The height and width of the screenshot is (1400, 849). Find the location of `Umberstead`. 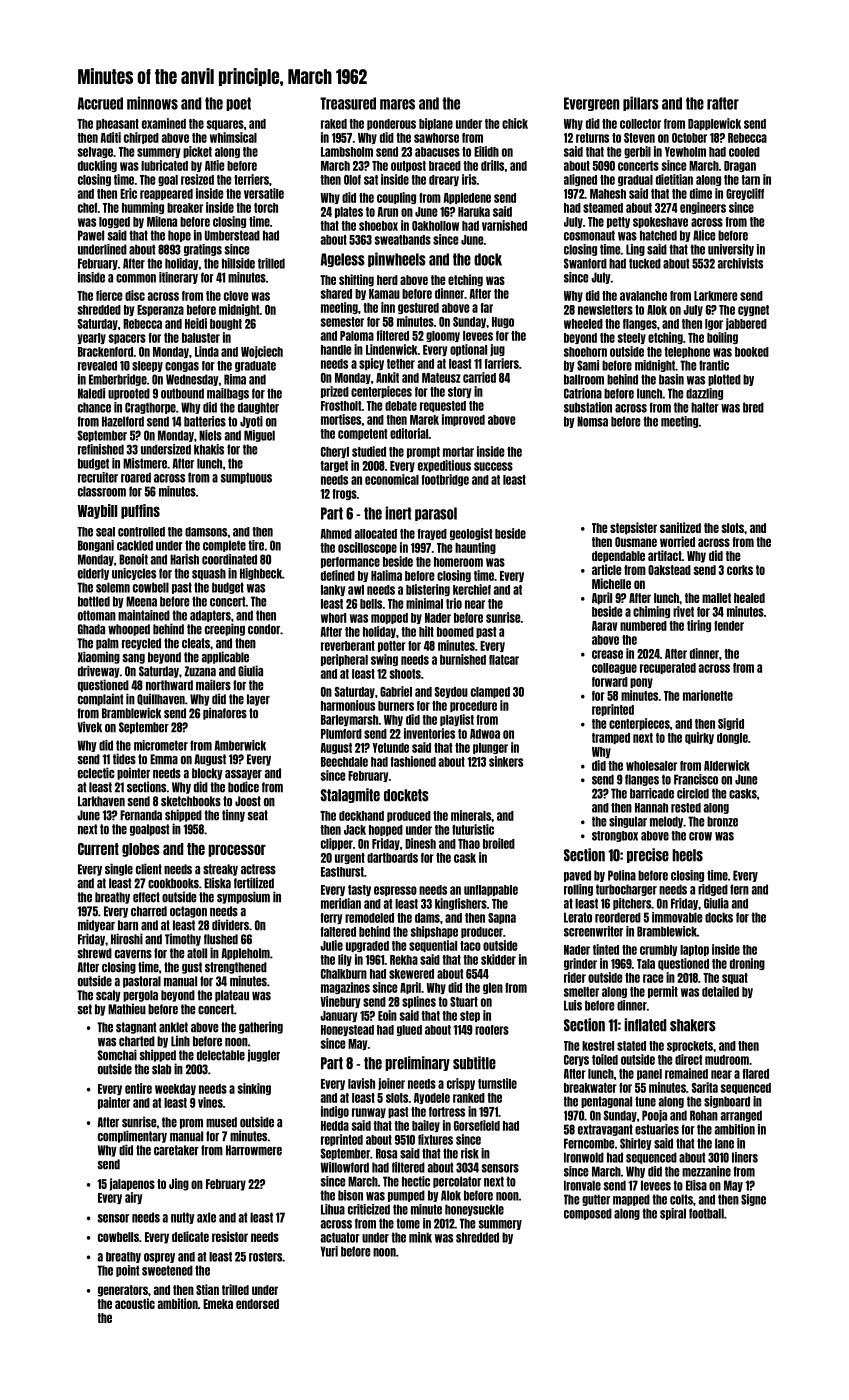

Umberstead is located at coordinates (232, 235).
